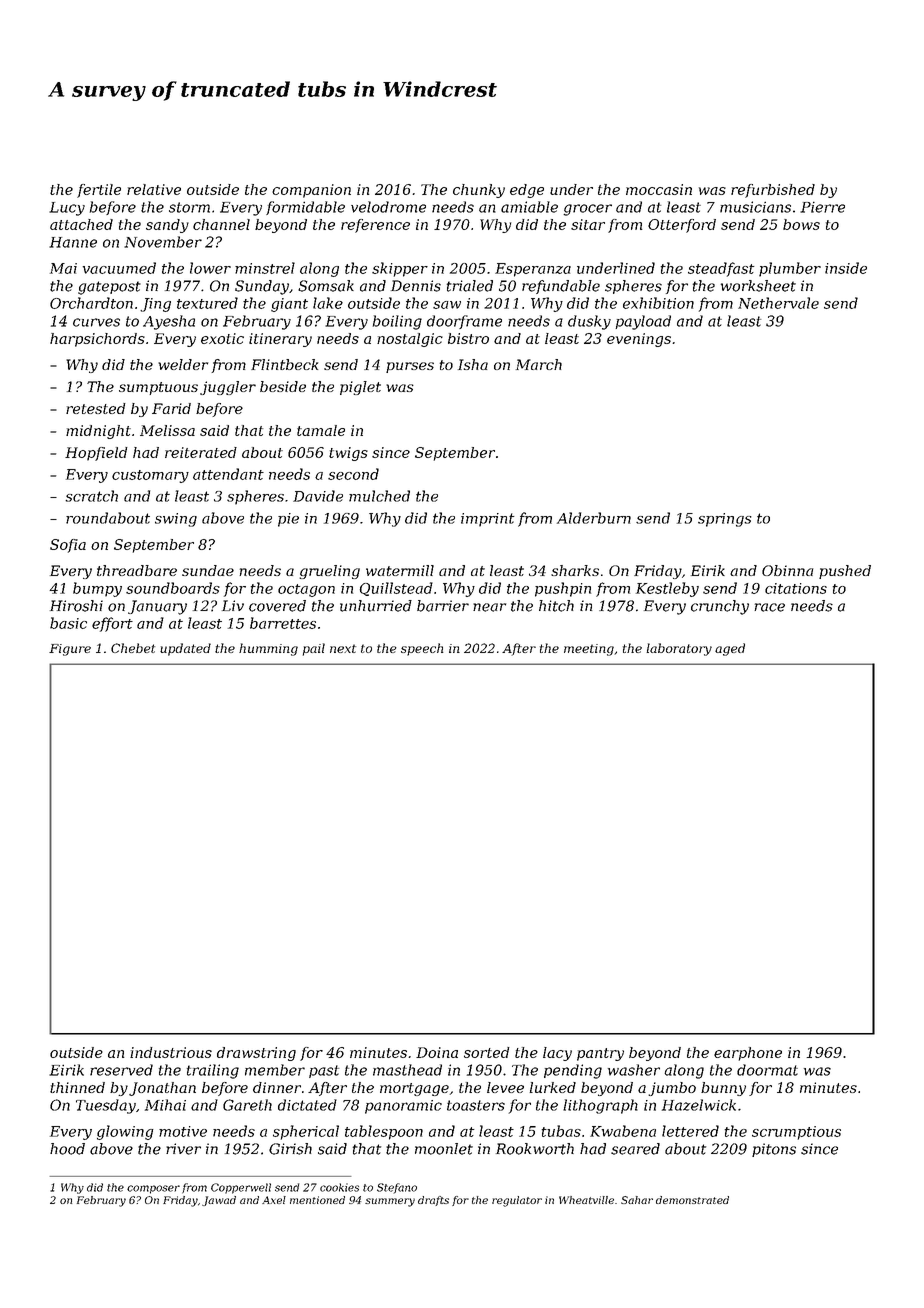 Image resolution: width=924 pixels, height=1308 pixels. What do you see at coordinates (256, 1054) in the screenshot?
I see `drawstring` at bounding box center [256, 1054].
